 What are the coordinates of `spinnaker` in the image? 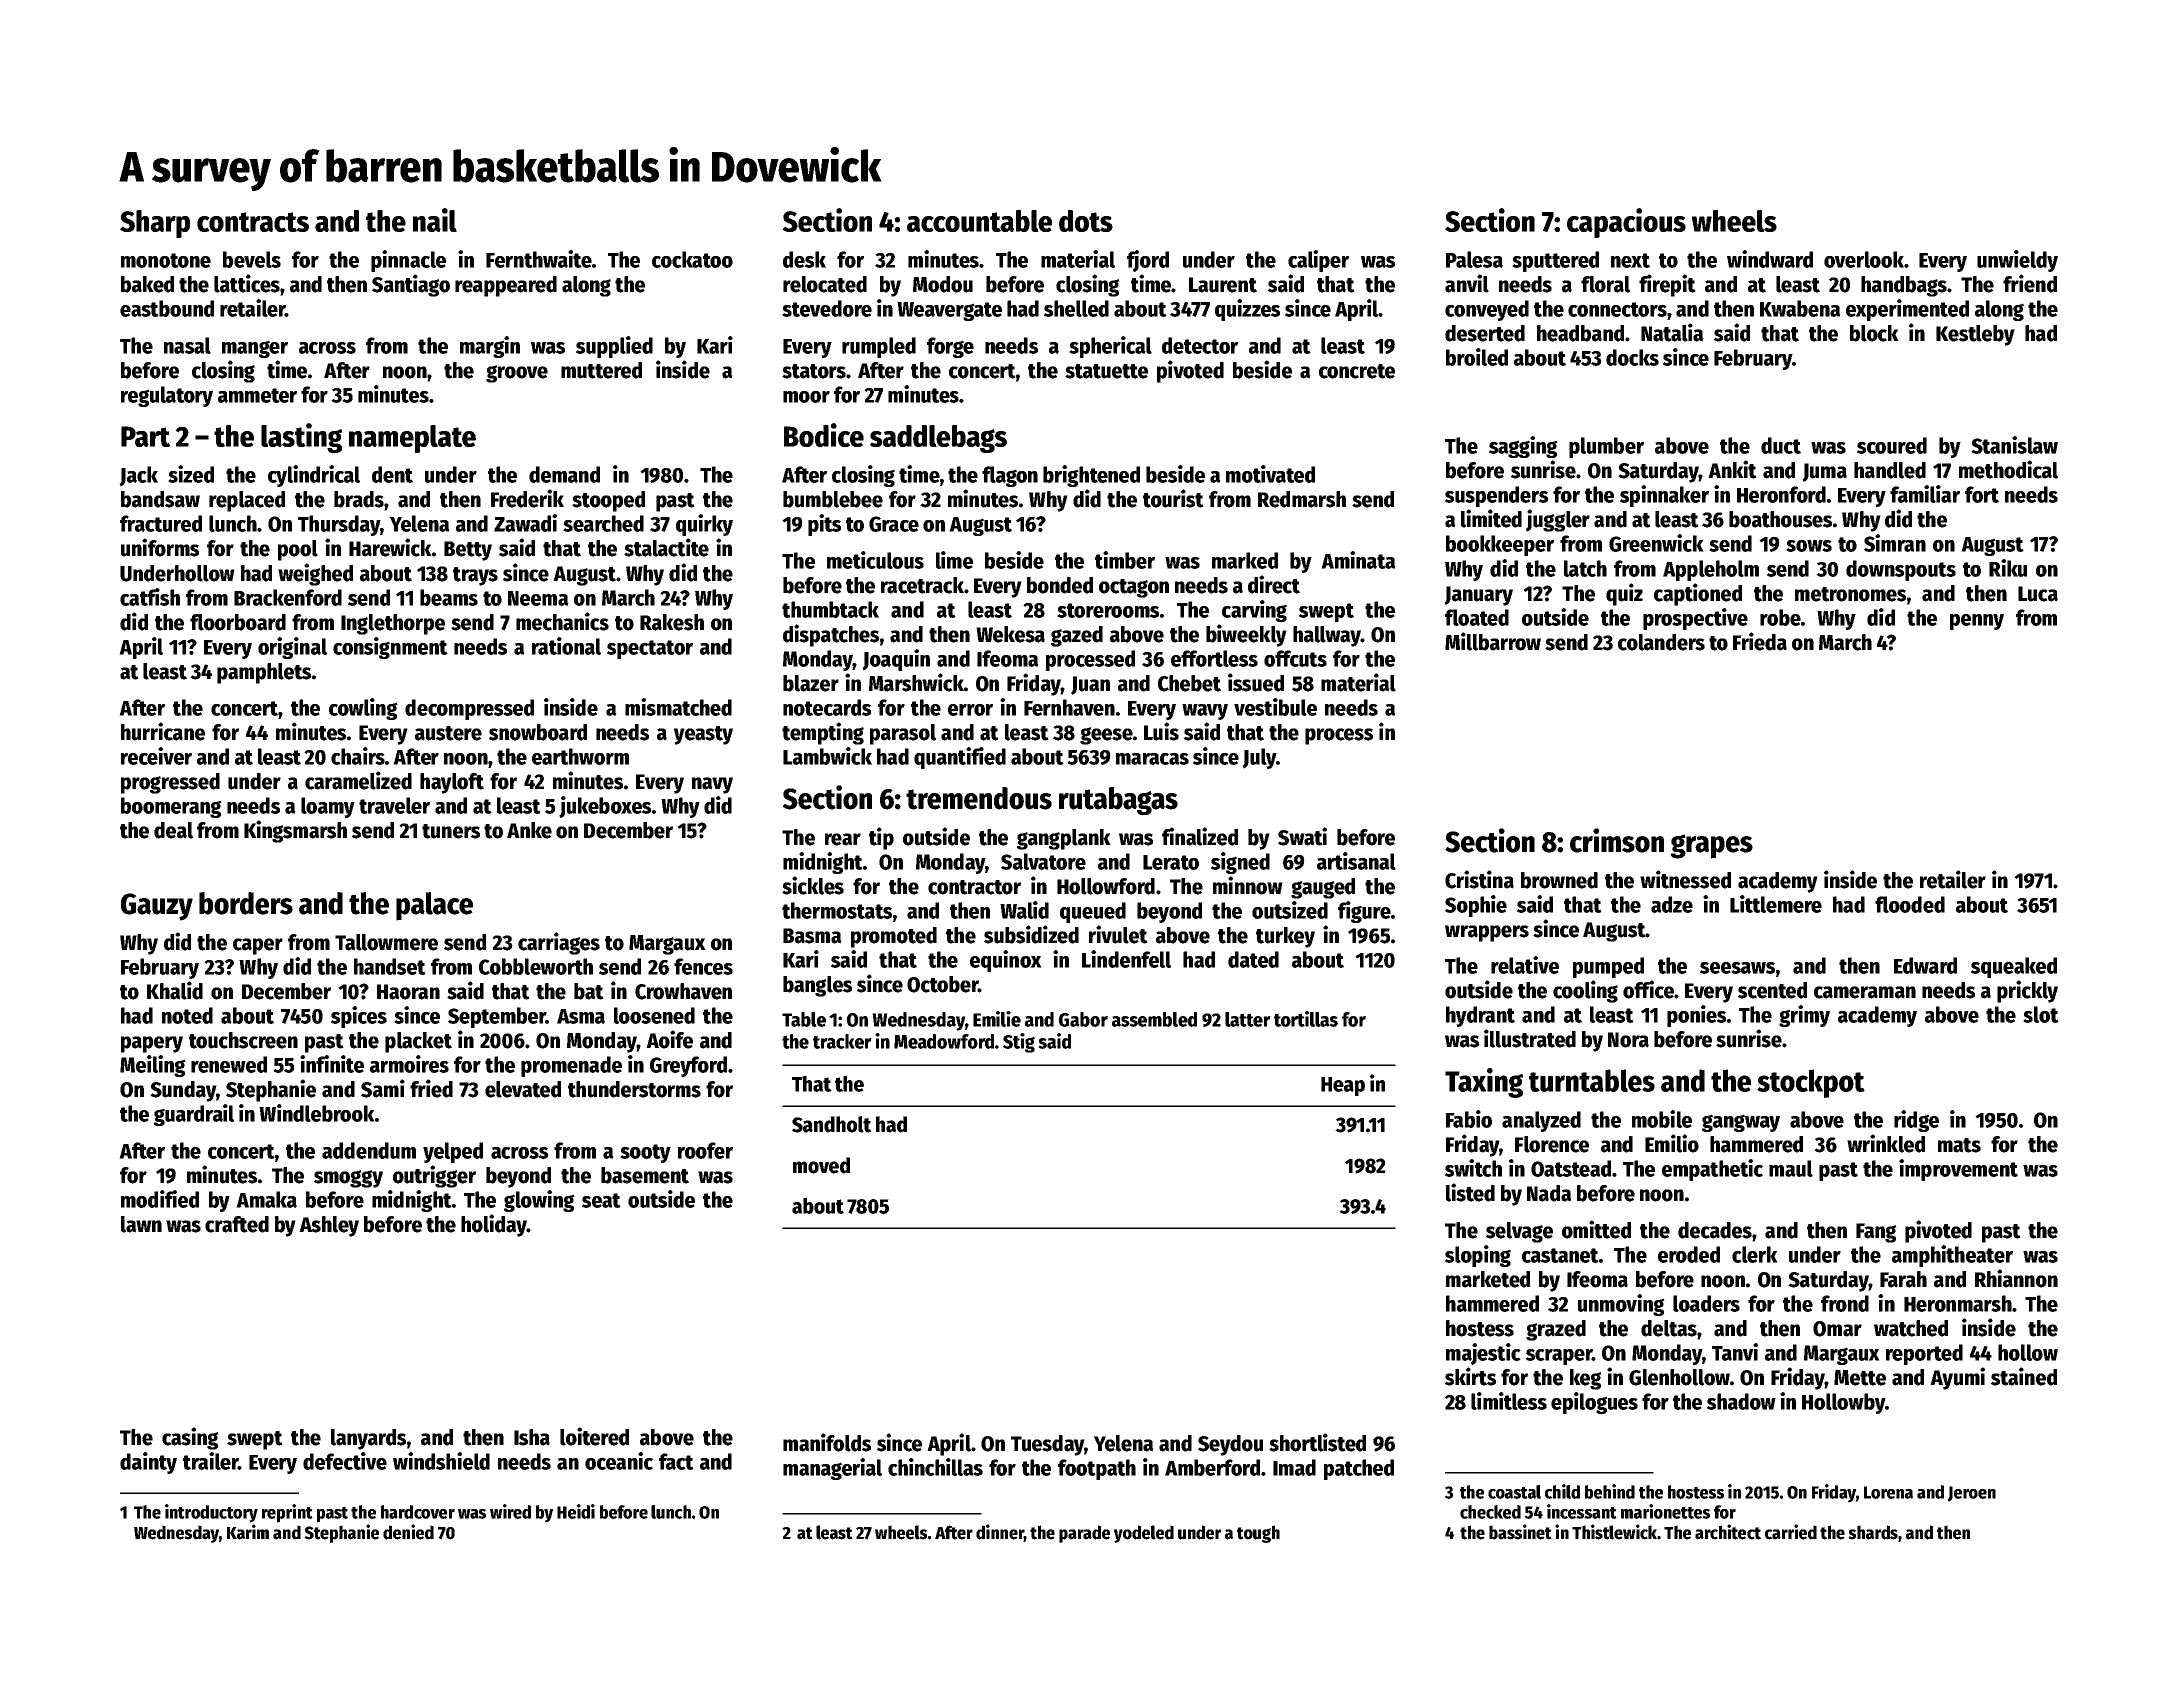 It's located at (1664, 496).
